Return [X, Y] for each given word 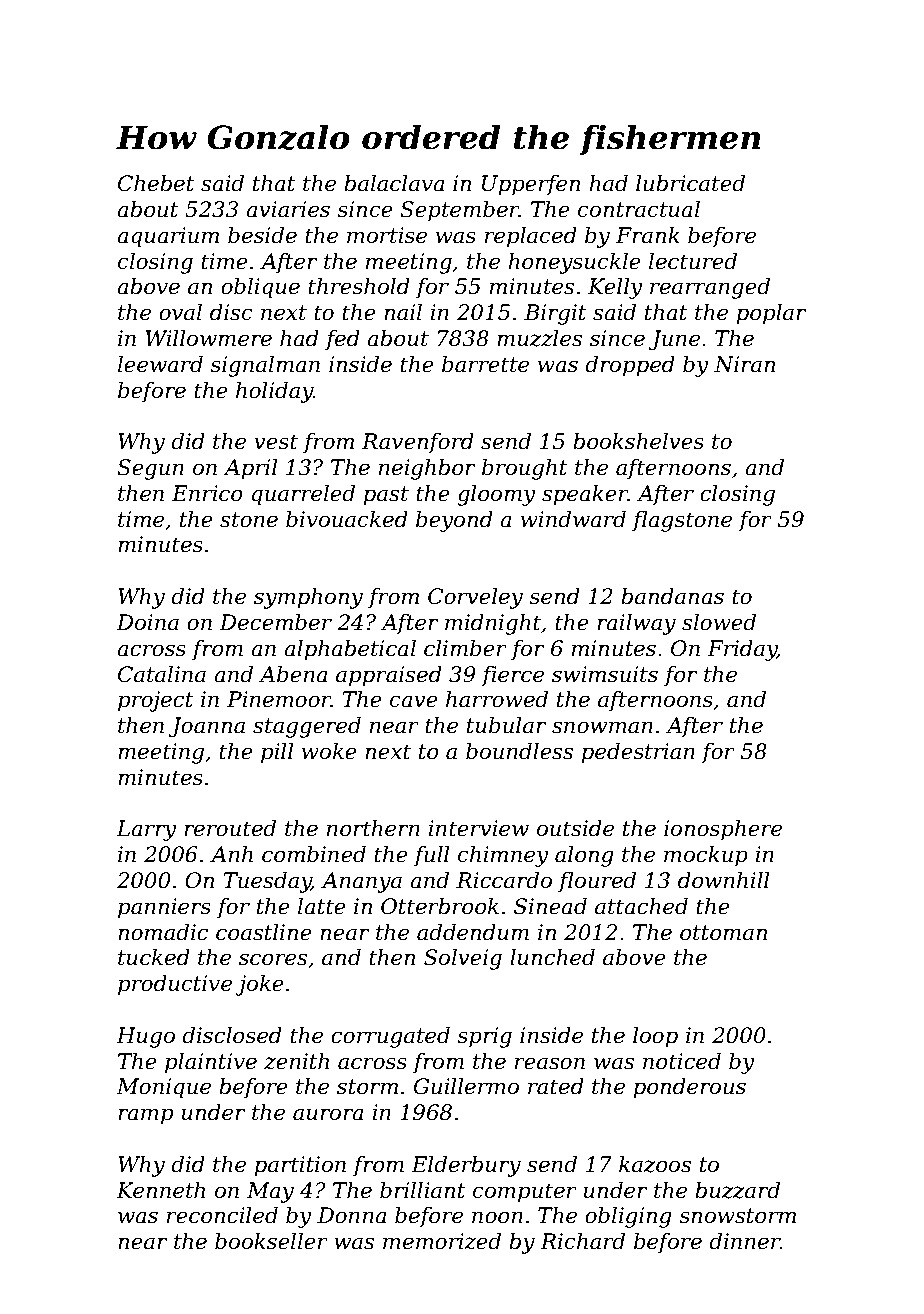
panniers [164, 908]
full [431, 856]
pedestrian [638, 753]
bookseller [271, 1241]
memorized [442, 1241]
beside [262, 235]
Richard [582, 1241]
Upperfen [531, 185]
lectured [693, 261]
